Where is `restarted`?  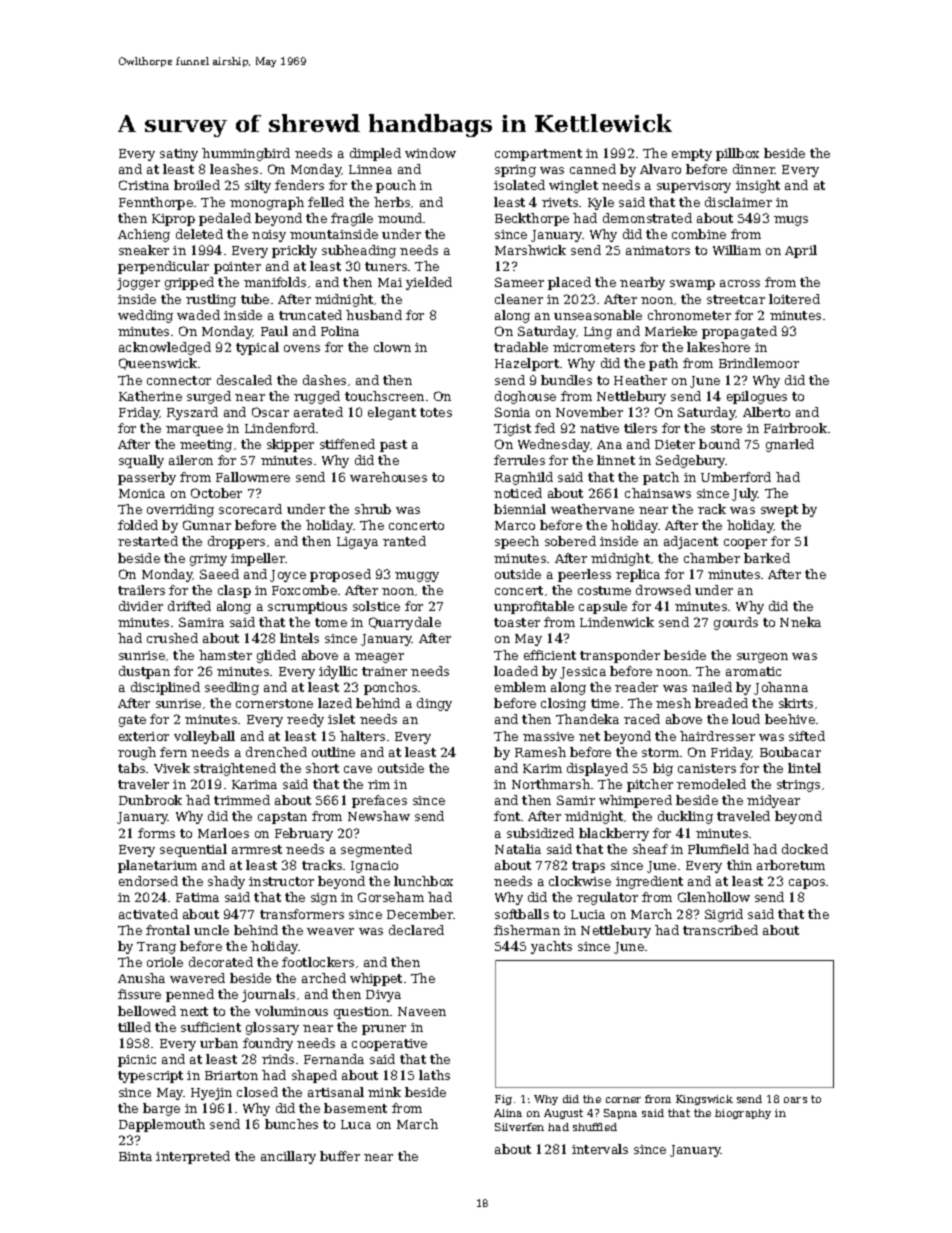 restarted is located at coordinates (148, 541).
